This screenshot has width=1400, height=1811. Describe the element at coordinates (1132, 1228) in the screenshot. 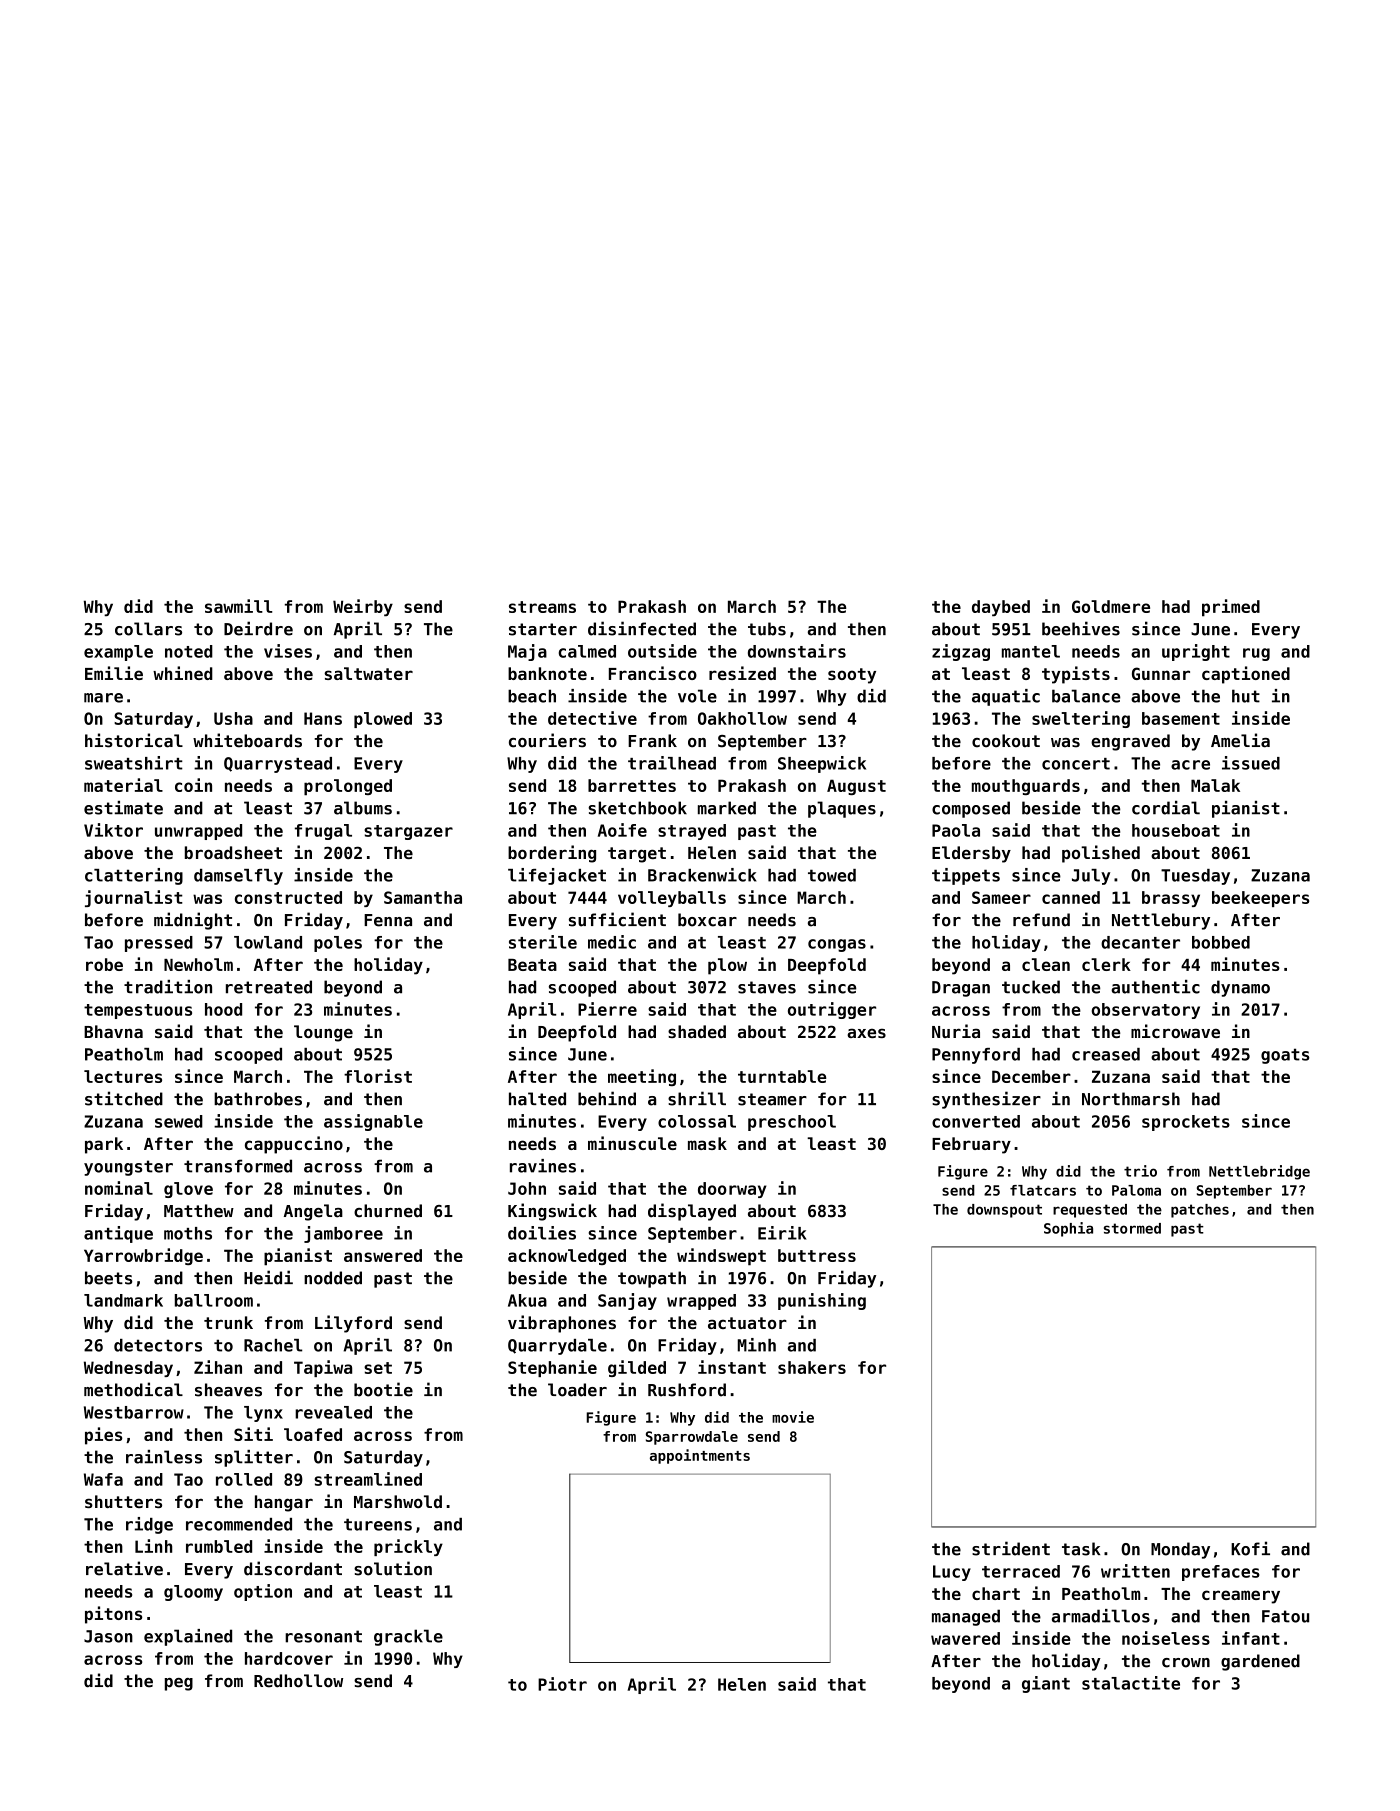

I see `stormed` at that location.
